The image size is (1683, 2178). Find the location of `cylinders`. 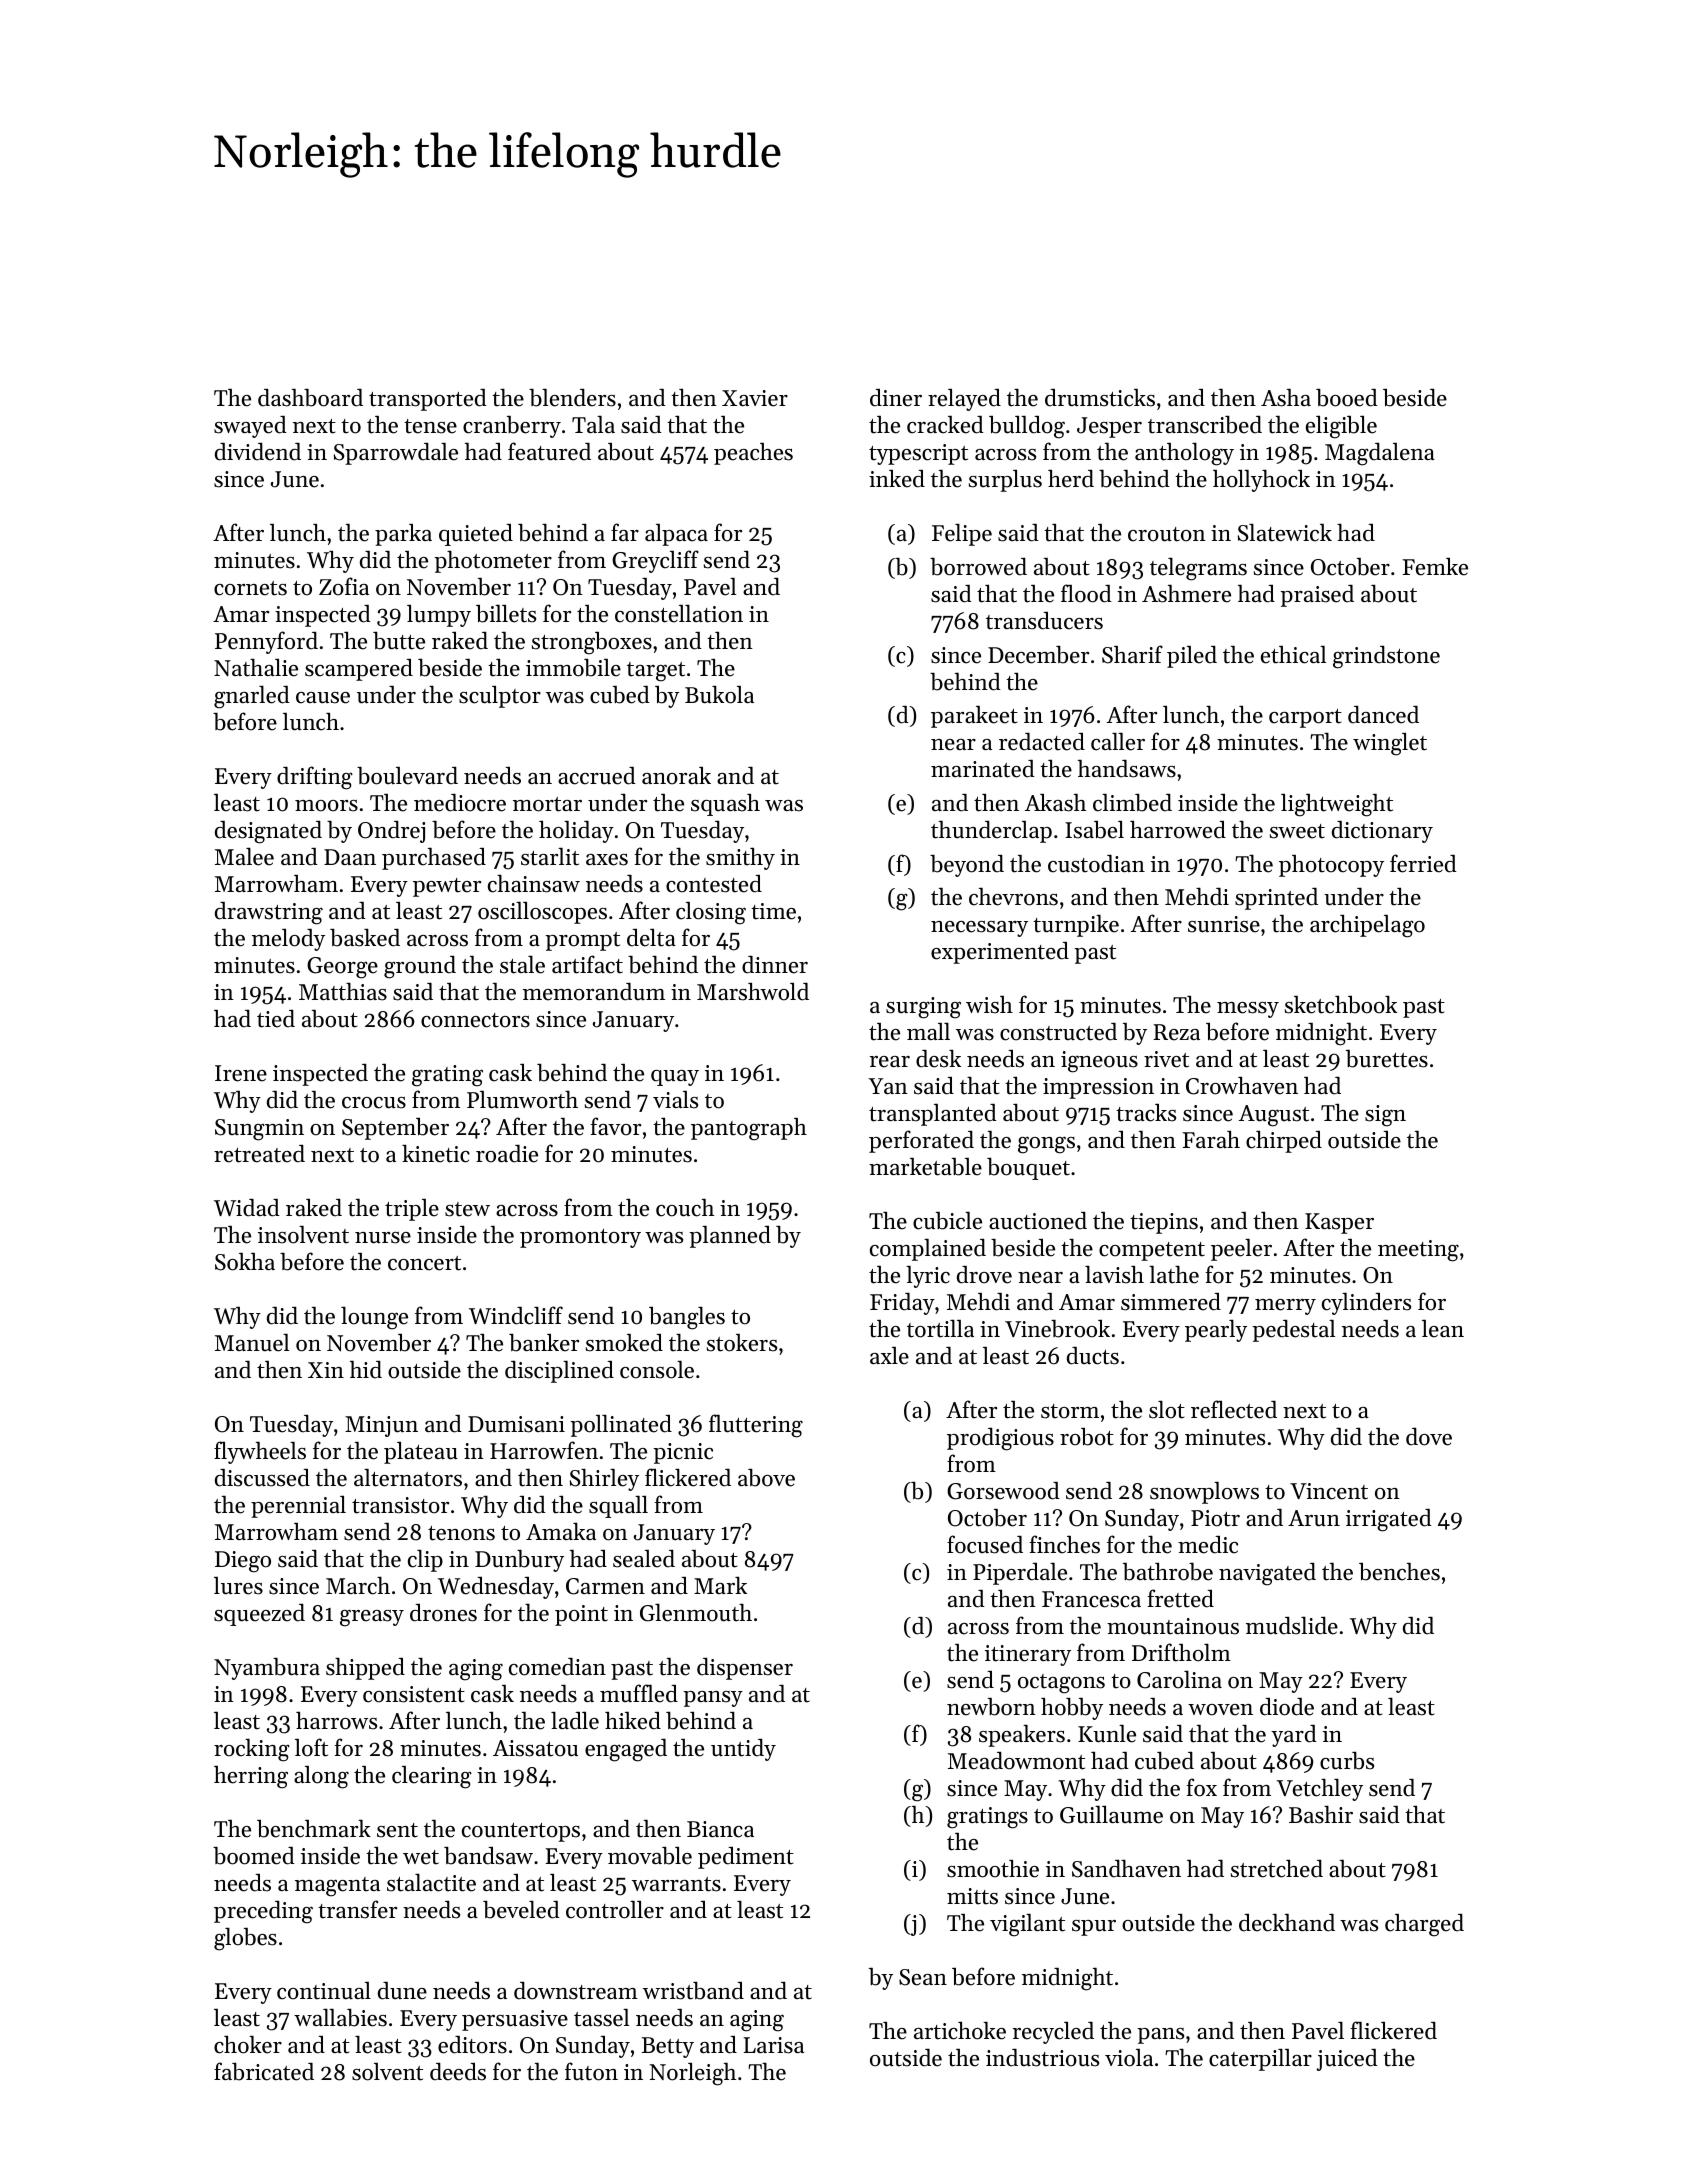

cylinders is located at coordinates (1366, 1303).
